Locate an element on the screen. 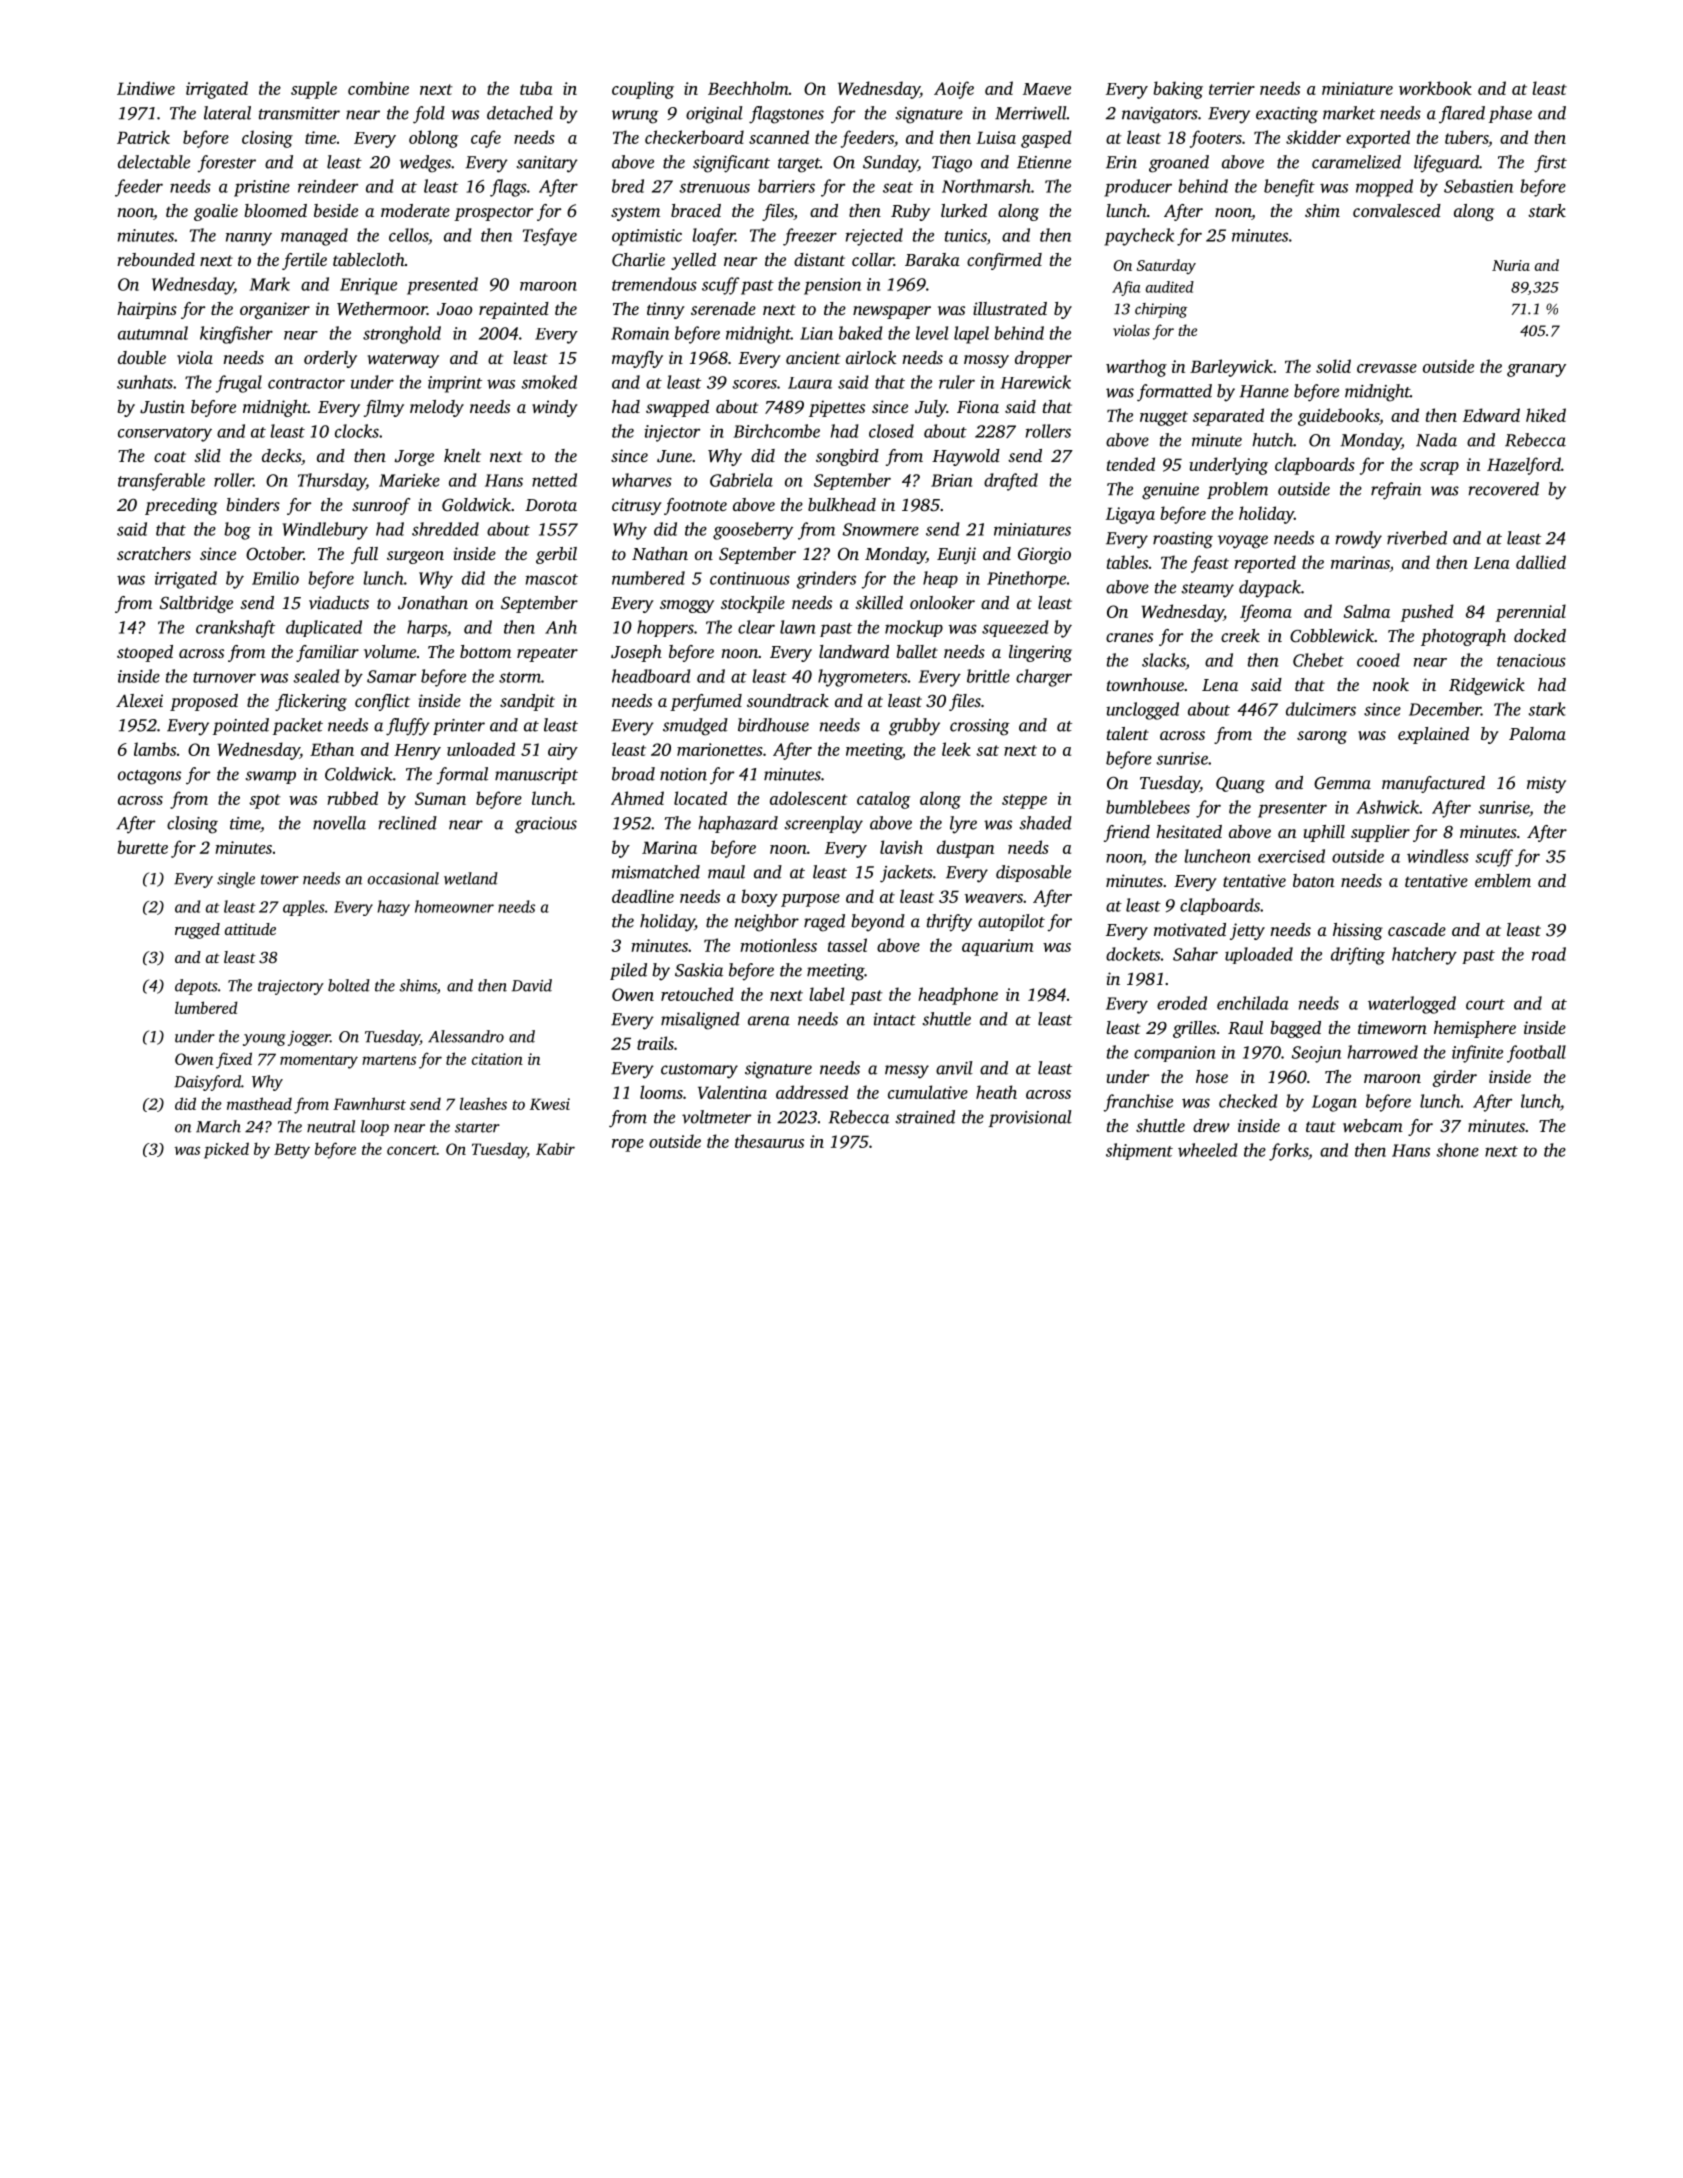 This screenshot has height=2178, width=1683. clear is located at coordinates (756, 627).
